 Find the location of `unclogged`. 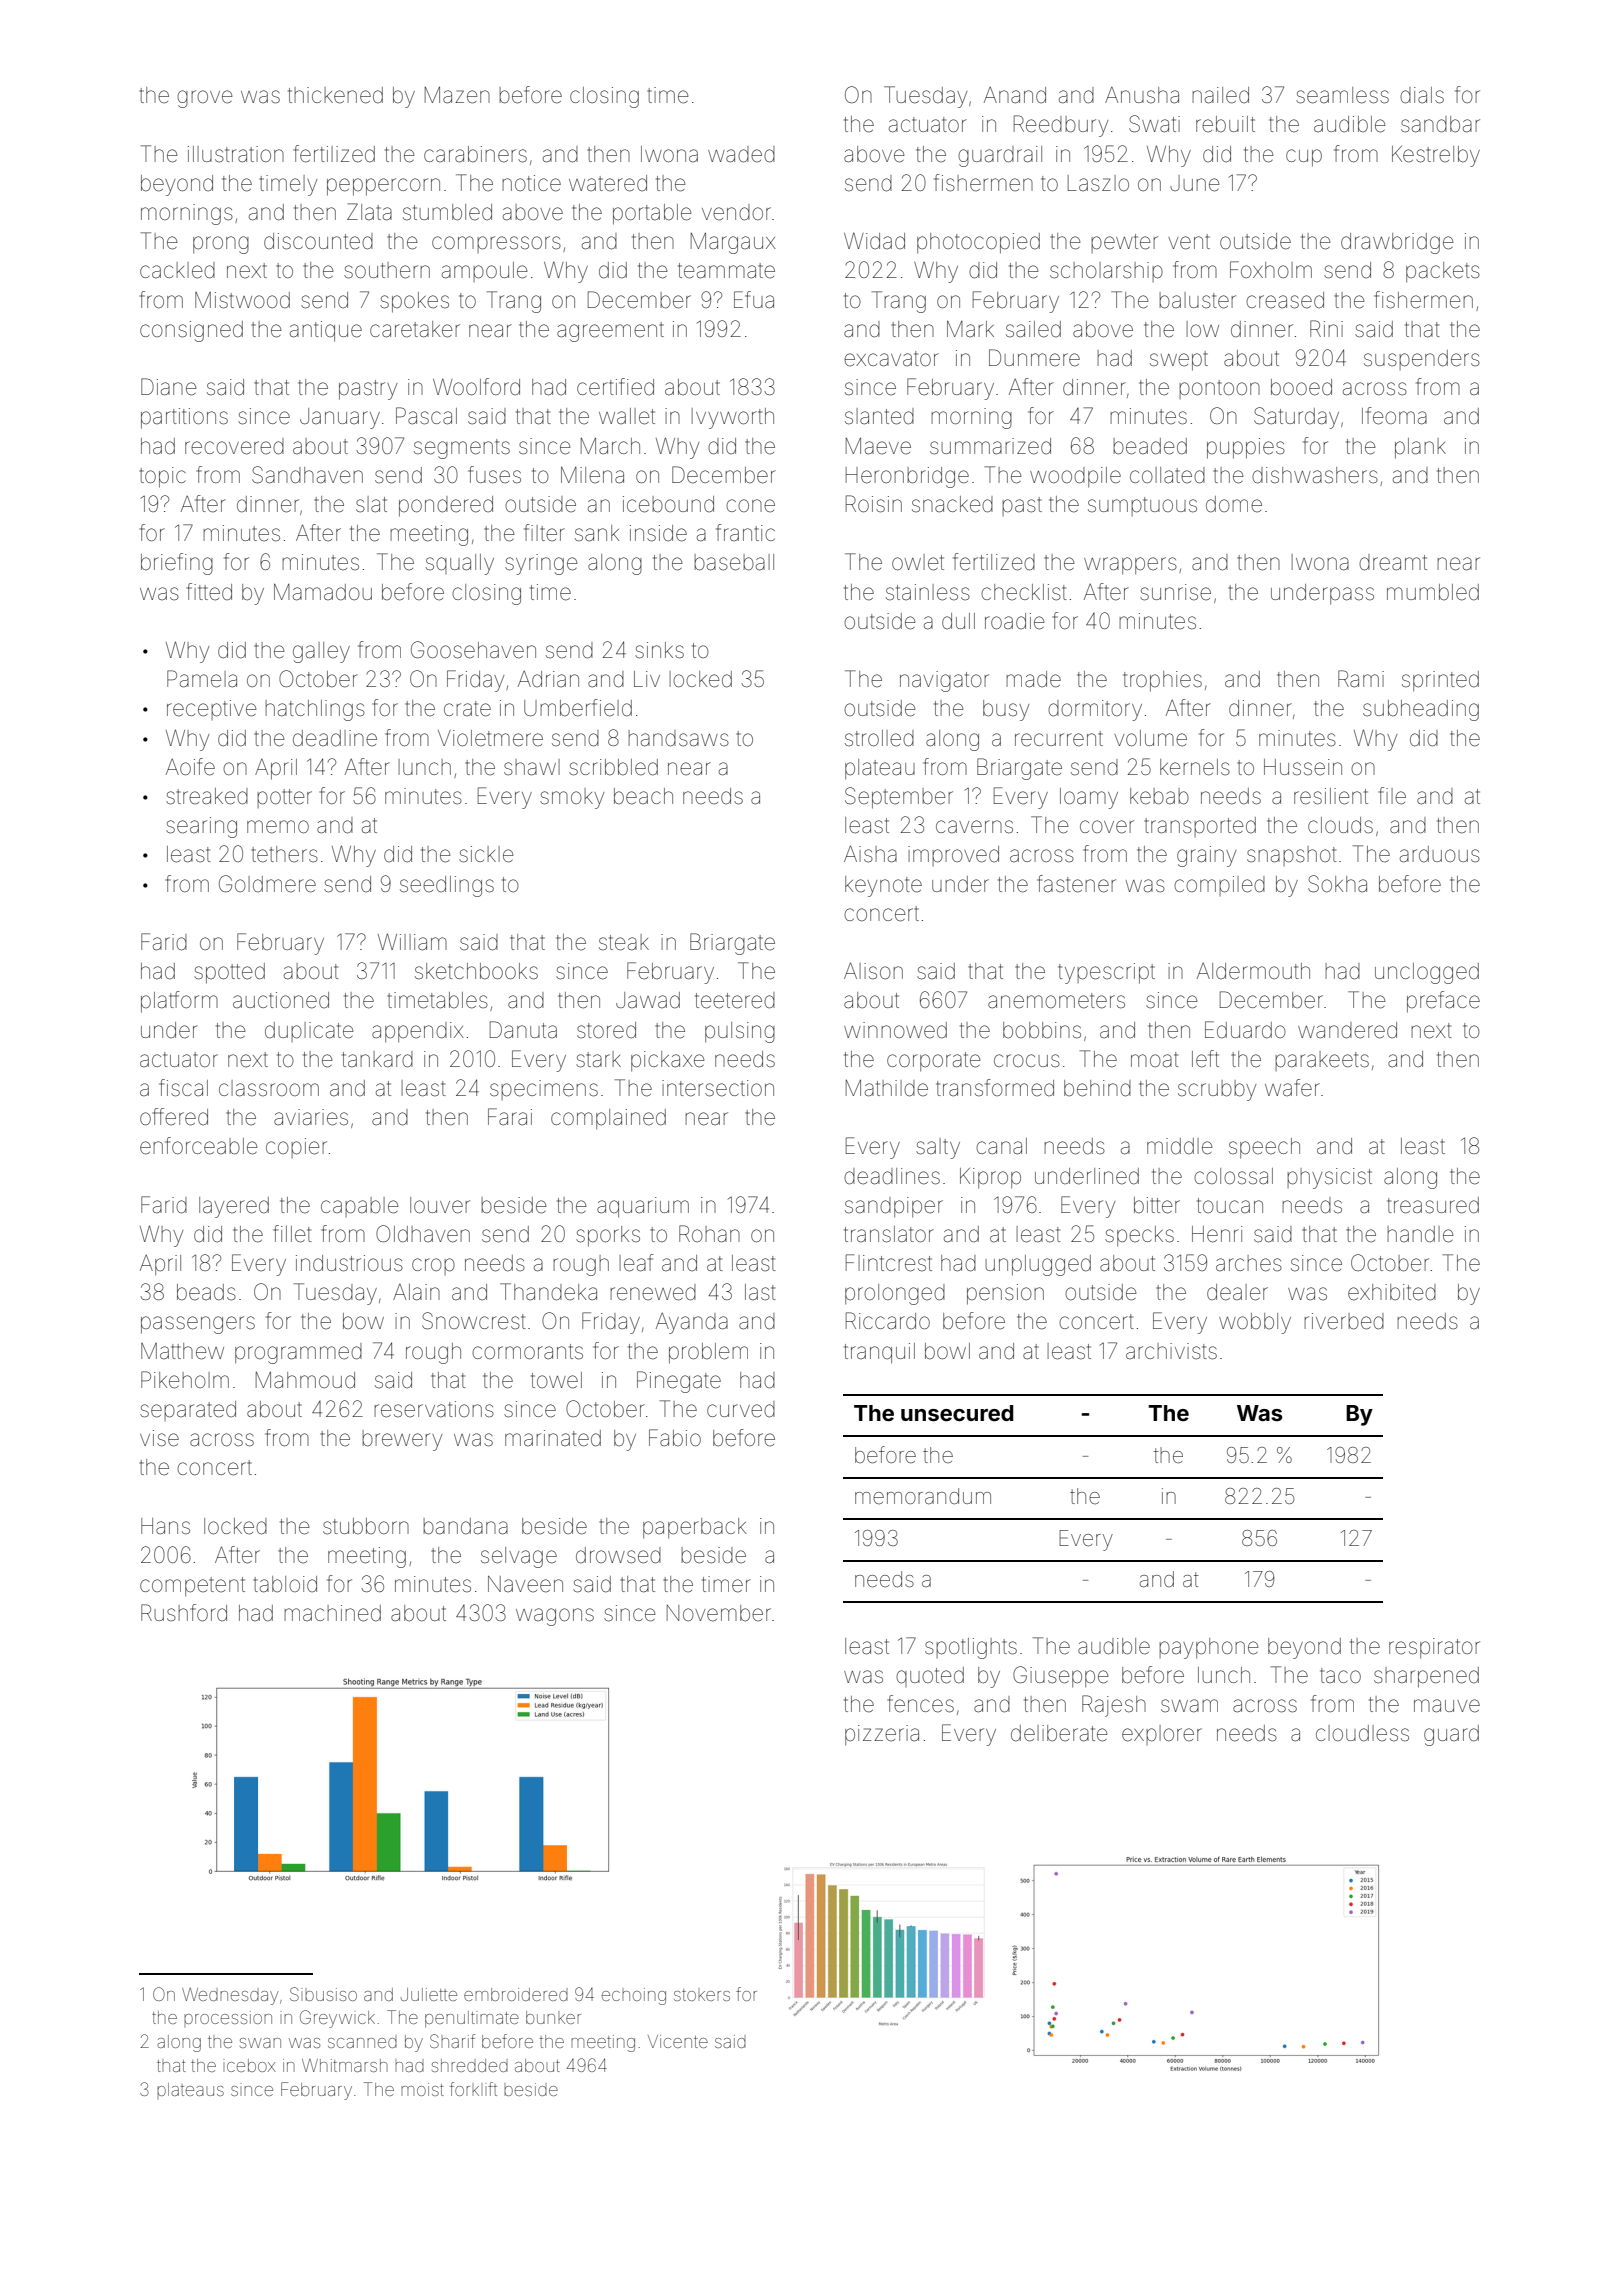

unclogged is located at coordinates (1427, 973).
